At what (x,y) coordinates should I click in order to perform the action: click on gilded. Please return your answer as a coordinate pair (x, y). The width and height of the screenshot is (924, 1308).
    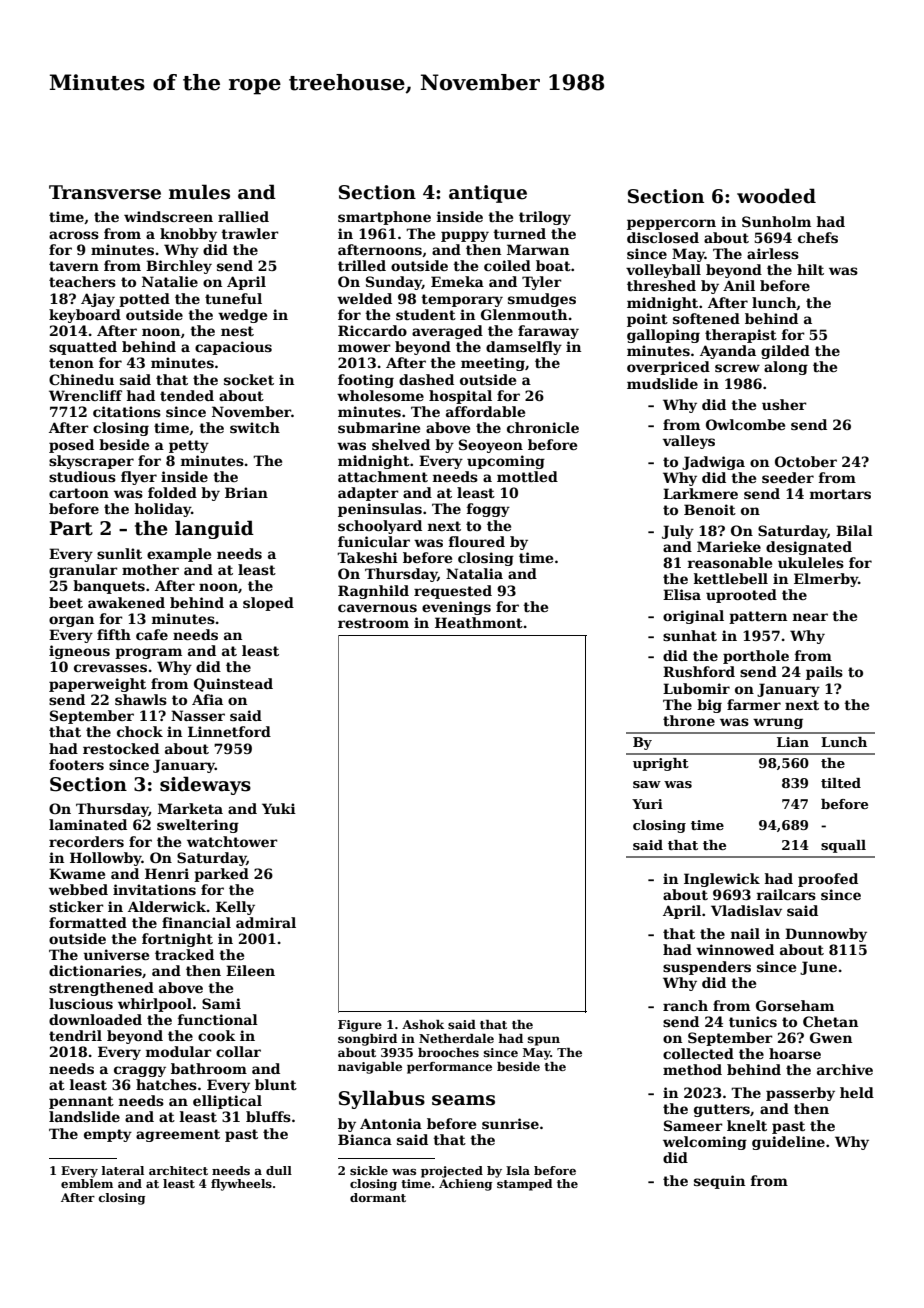
    Looking at the image, I should click on (785, 352).
